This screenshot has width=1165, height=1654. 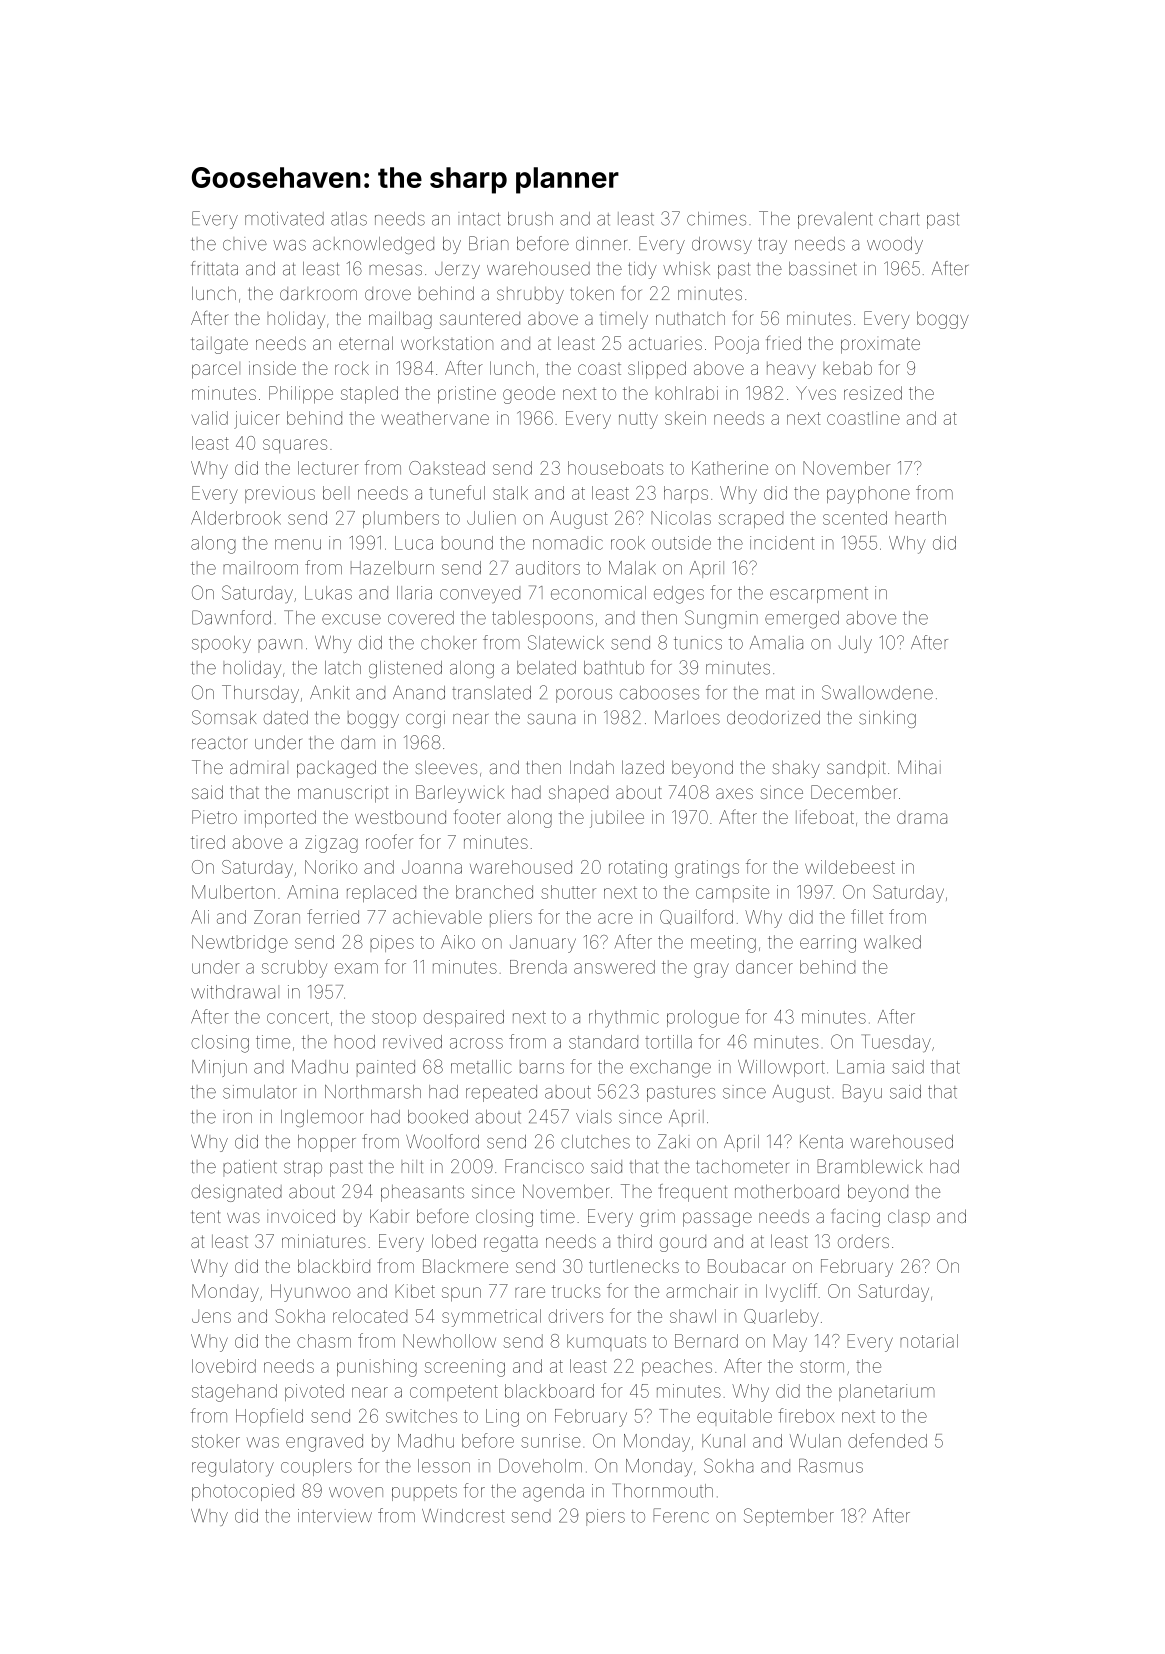 I want to click on Amalia, so click(x=776, y=643).
